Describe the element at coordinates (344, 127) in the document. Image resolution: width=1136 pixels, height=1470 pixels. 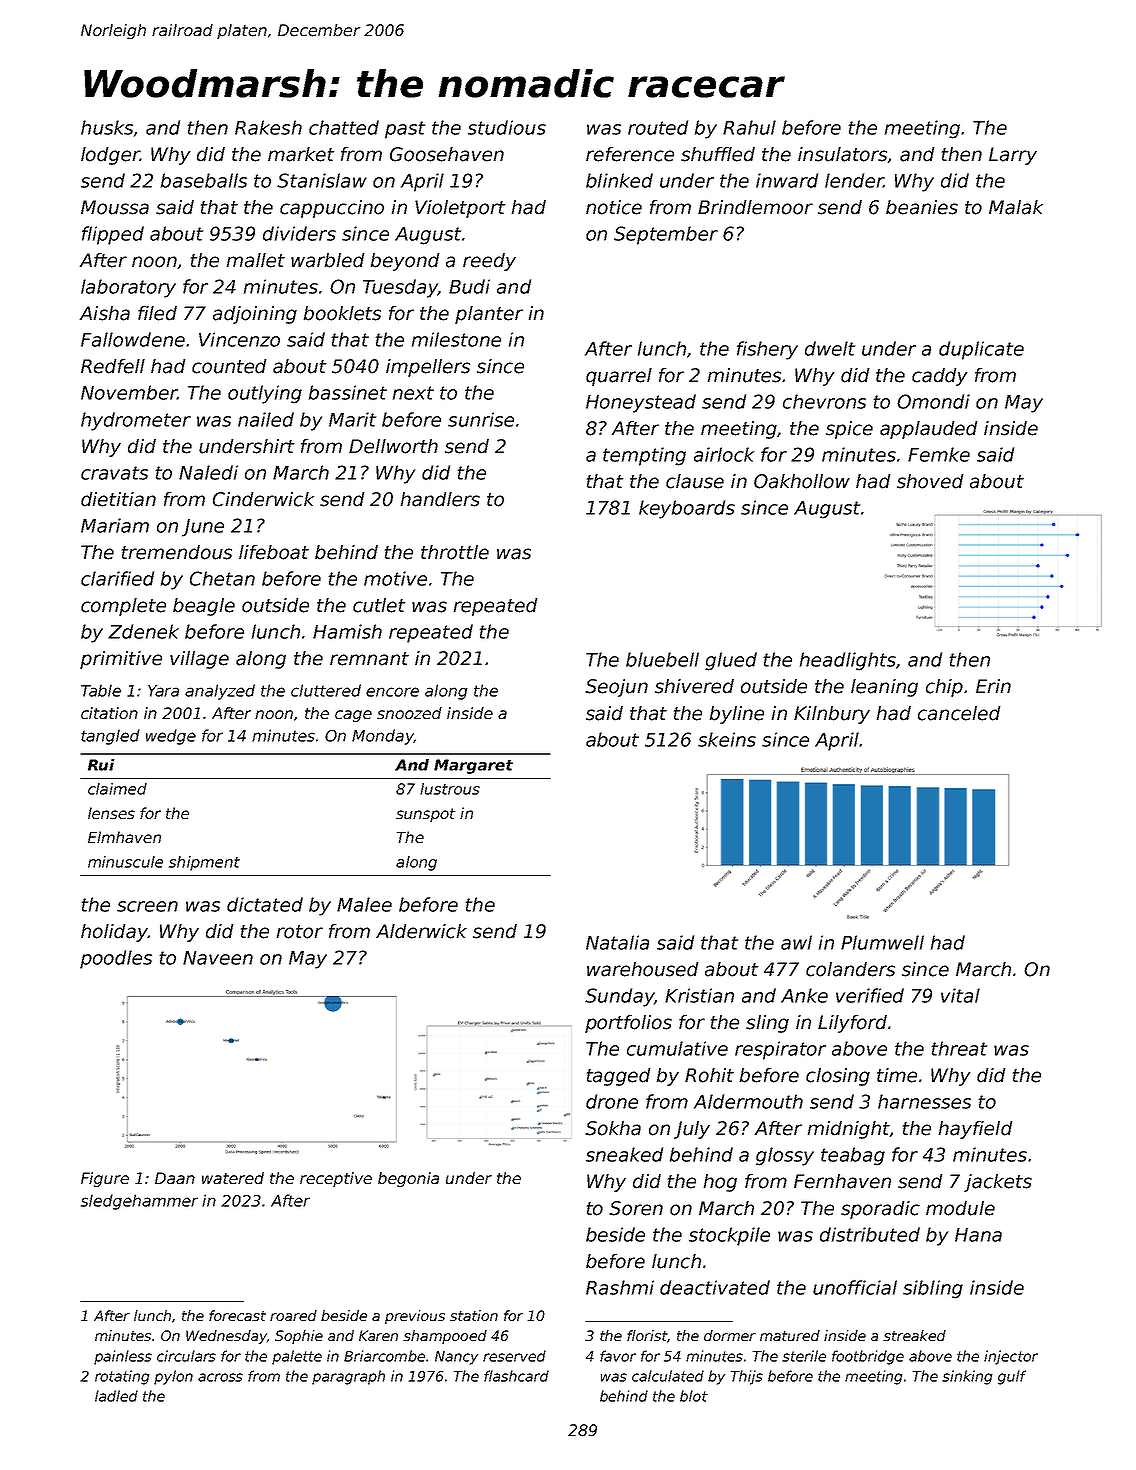
I see `chatted` at that location.
